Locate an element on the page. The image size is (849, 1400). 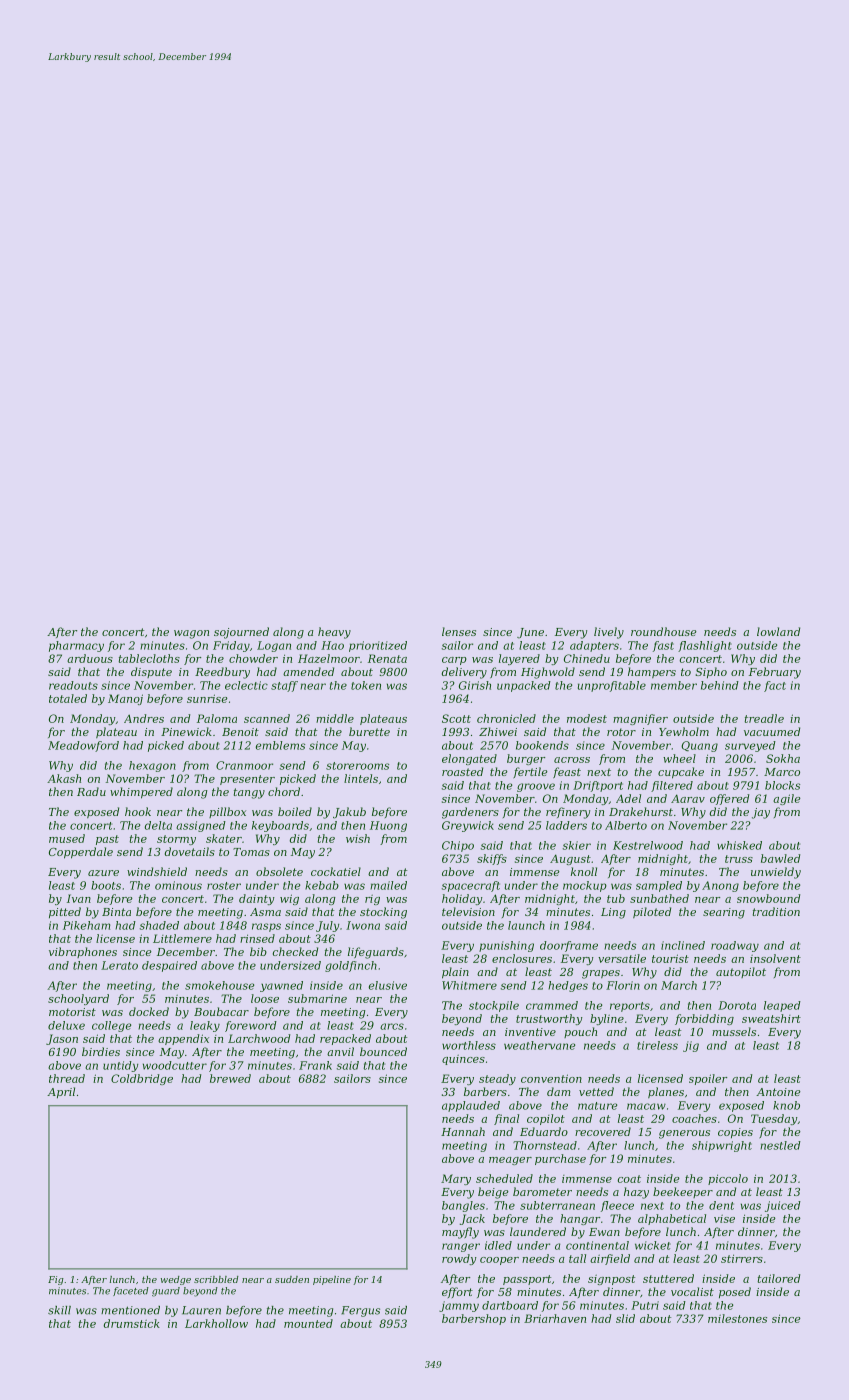
tourist is located at coordinates (670, 958).
